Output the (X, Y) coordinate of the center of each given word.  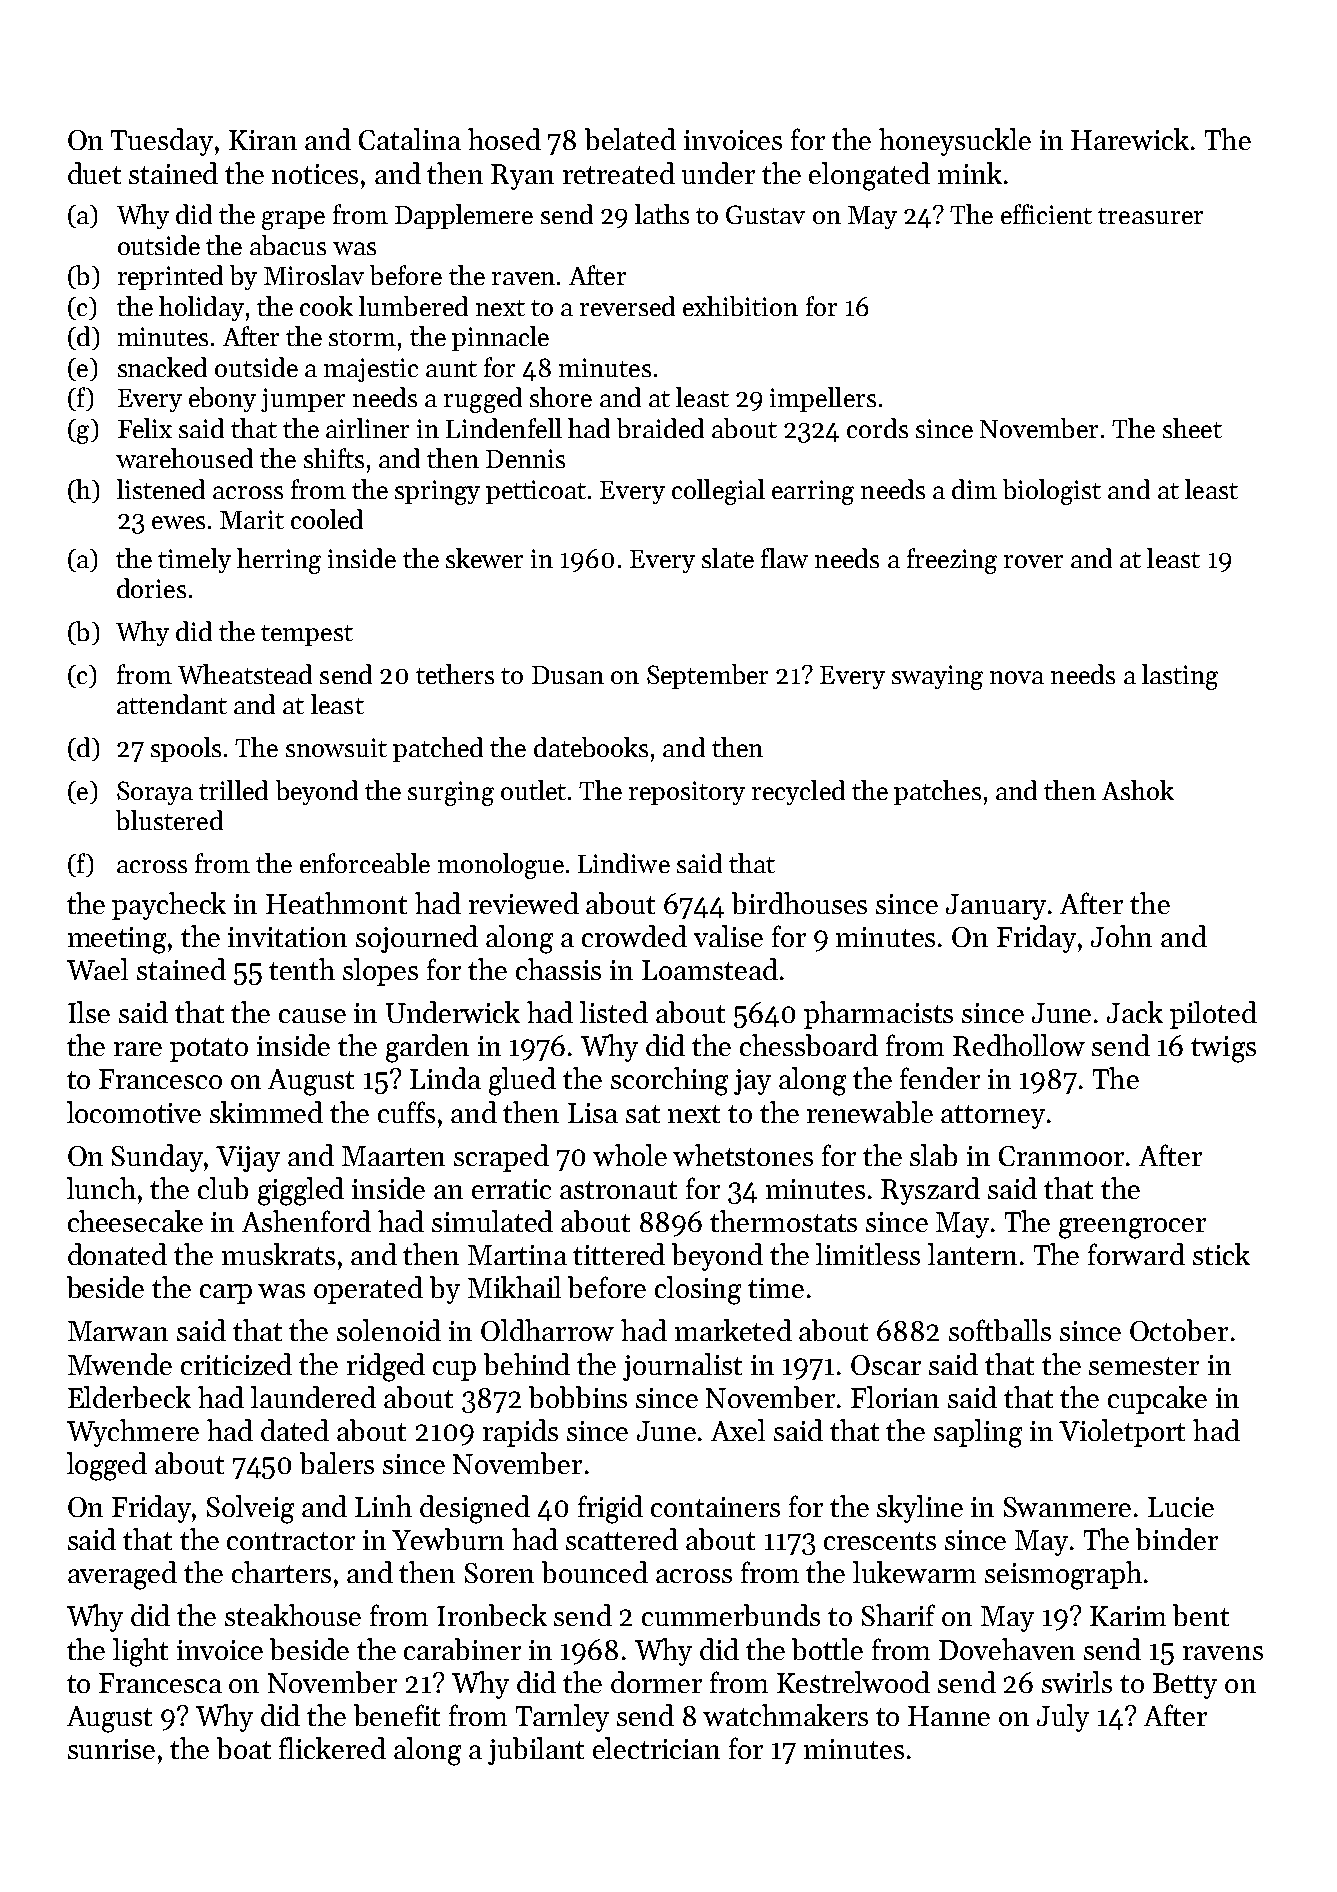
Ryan (522, 177)
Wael (97, 969)
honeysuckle (955, 142)
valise (728, 936)
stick (1221, 1254)
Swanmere (1067, 1507)
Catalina (410, 139)
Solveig (250, 1509)
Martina (517, 1255)
